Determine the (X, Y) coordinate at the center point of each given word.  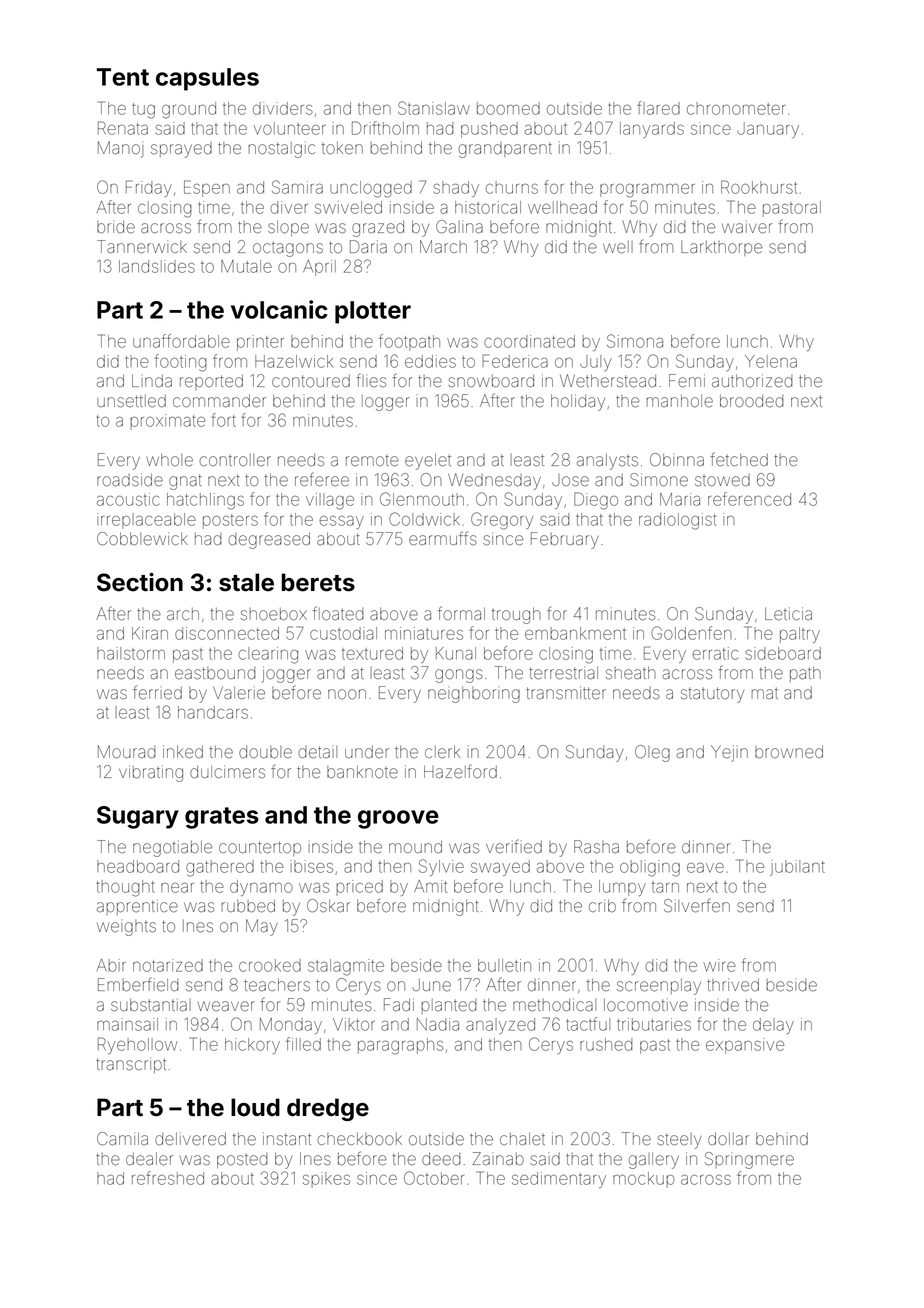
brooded (752, 400)
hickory (252, 1046)
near (177, 888)
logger (386, 403)
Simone (659, 480)
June (432, 984)
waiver (747, 226)
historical (488, 207)
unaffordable (181, 341)
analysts (607, 461)
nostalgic (282, 149)
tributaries (654, 1024)
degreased (269, 540)
